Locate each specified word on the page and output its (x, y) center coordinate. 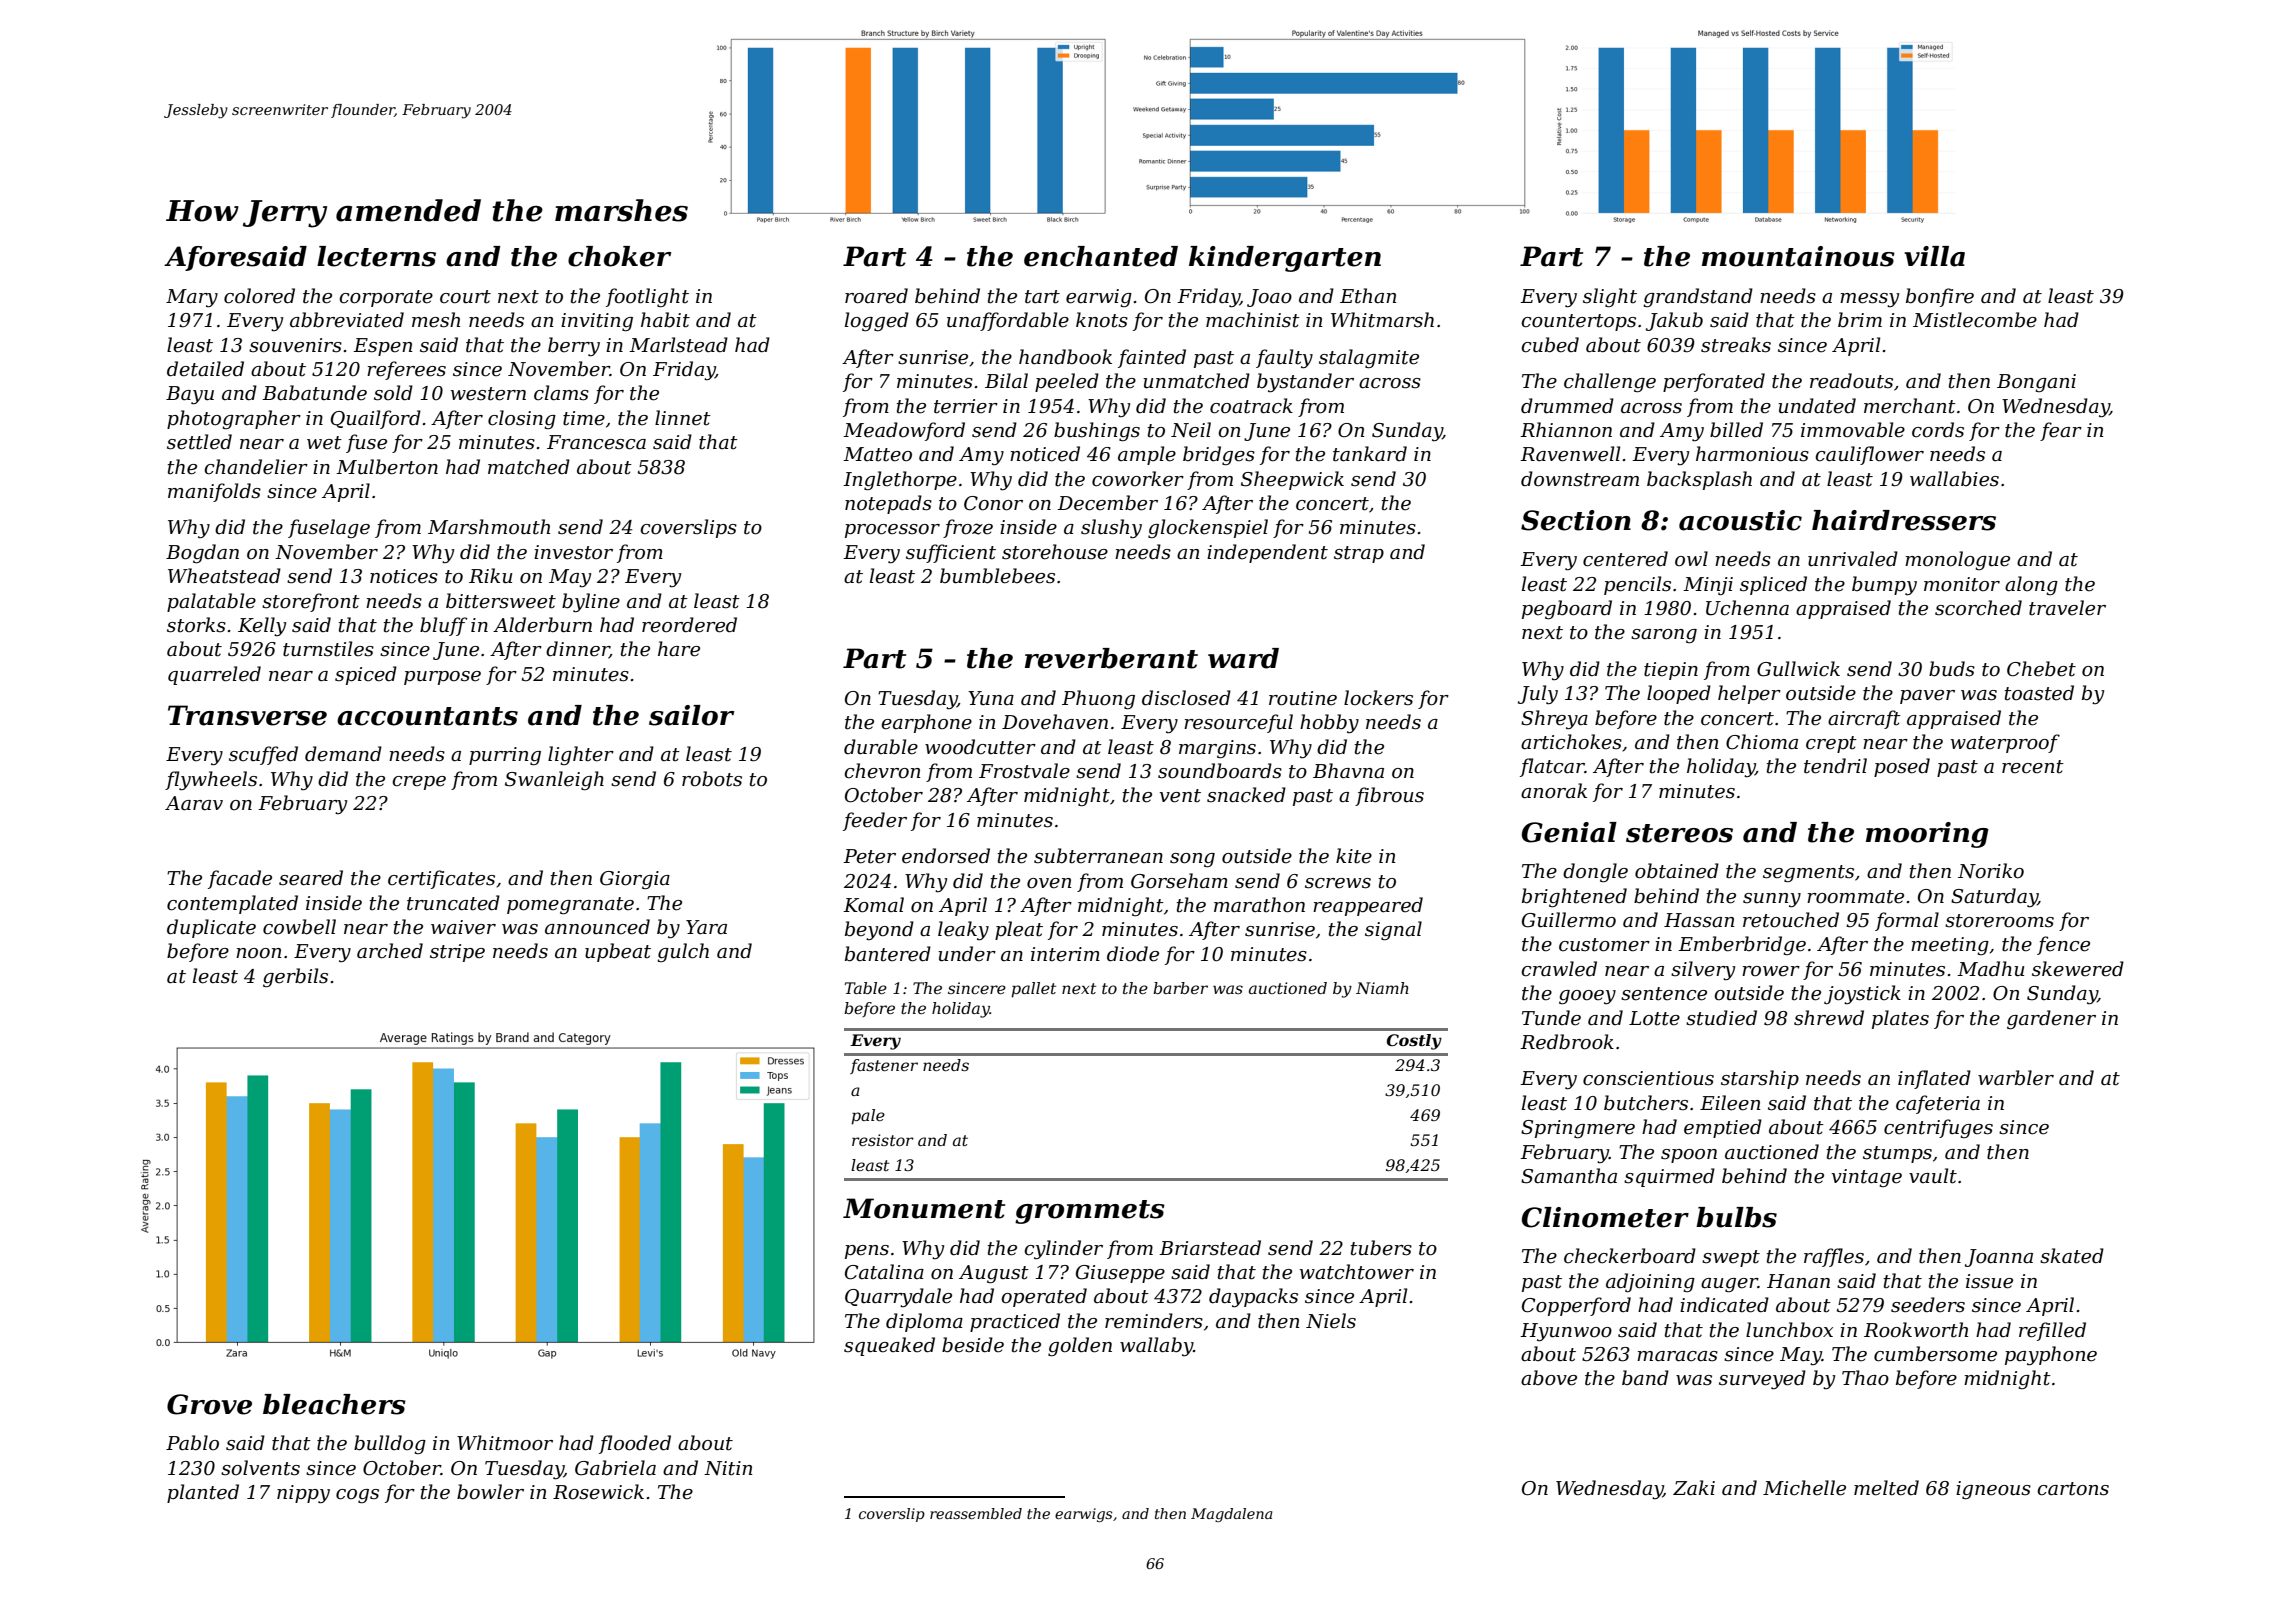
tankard (1370, 454)
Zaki (1694, 1488)
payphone (2051, 1355)
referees (406, 370)
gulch (683, 952)
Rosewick (598, 1492)
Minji (1708, 586)
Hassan (1699, 920)
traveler (2067, 608)
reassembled (976, 1513)
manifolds (214, 492)
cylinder (1063, 1249)
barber (1180, 988)
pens (867, 1252)
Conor (993, 503)
